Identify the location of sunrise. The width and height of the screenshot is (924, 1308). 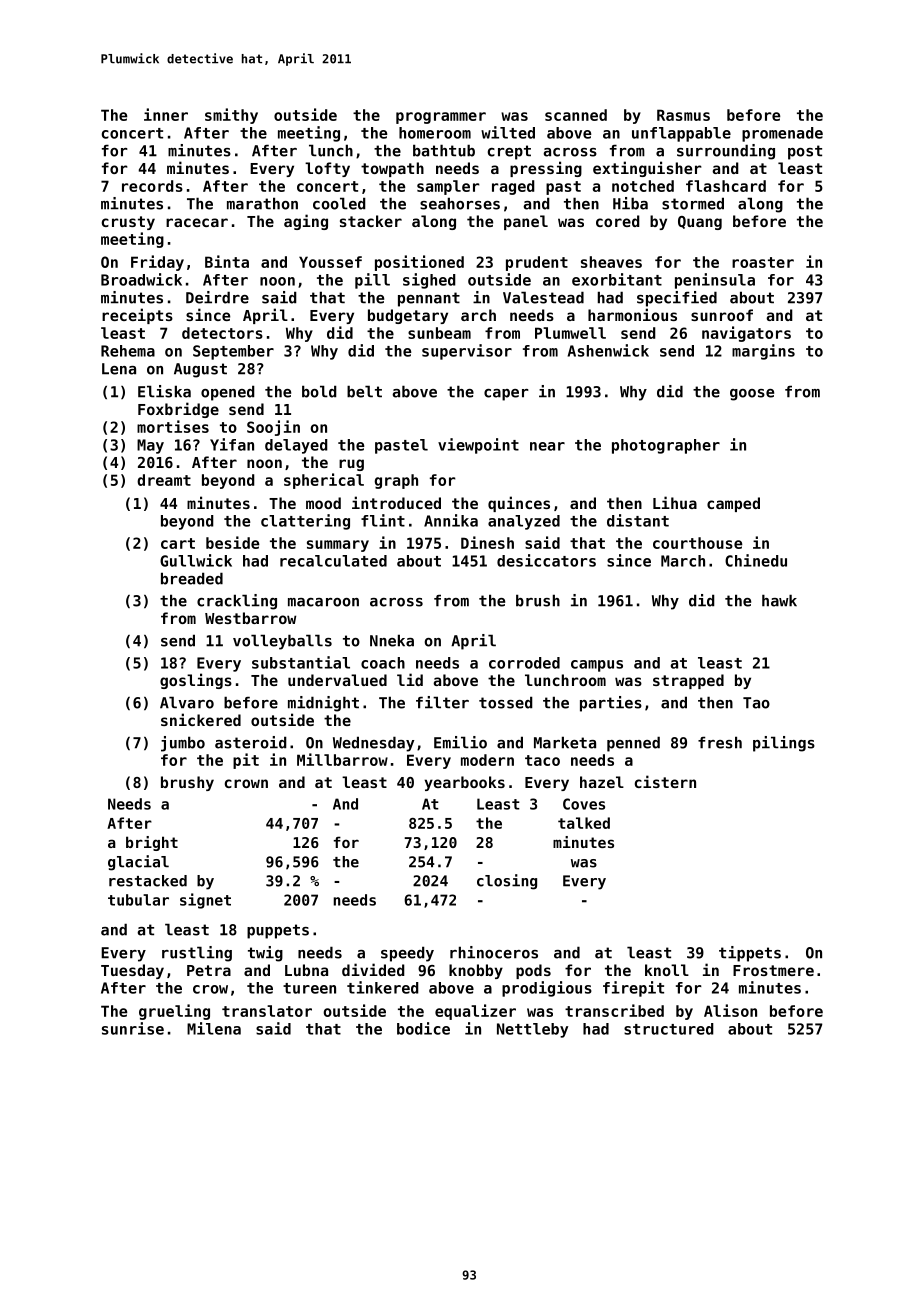
(133, 1028).
